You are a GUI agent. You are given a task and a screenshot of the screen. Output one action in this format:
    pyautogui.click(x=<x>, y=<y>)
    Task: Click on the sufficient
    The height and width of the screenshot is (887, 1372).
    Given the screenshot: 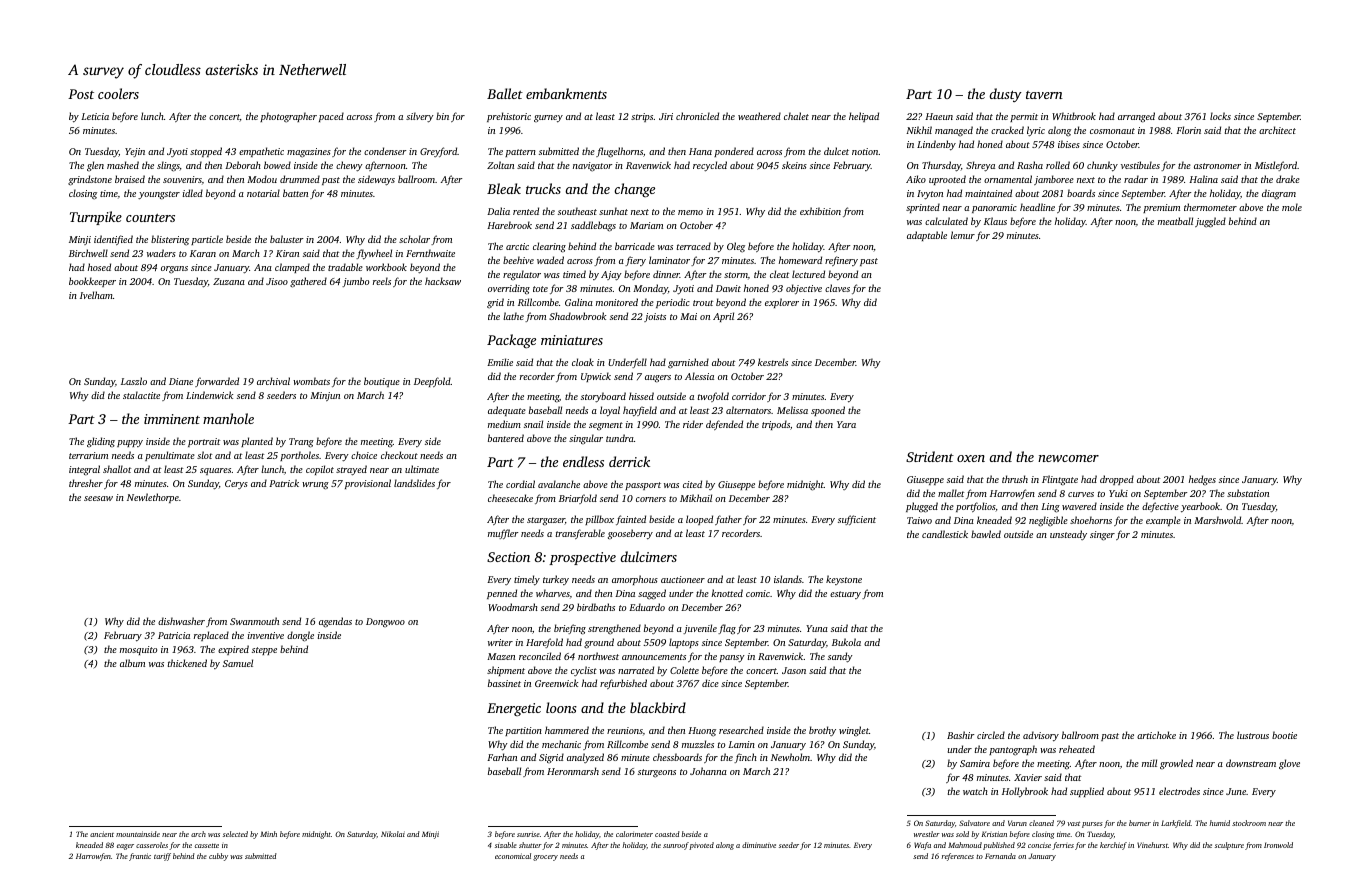 What is the action you would take?
    pyautogui.click(x=857, y=520)
